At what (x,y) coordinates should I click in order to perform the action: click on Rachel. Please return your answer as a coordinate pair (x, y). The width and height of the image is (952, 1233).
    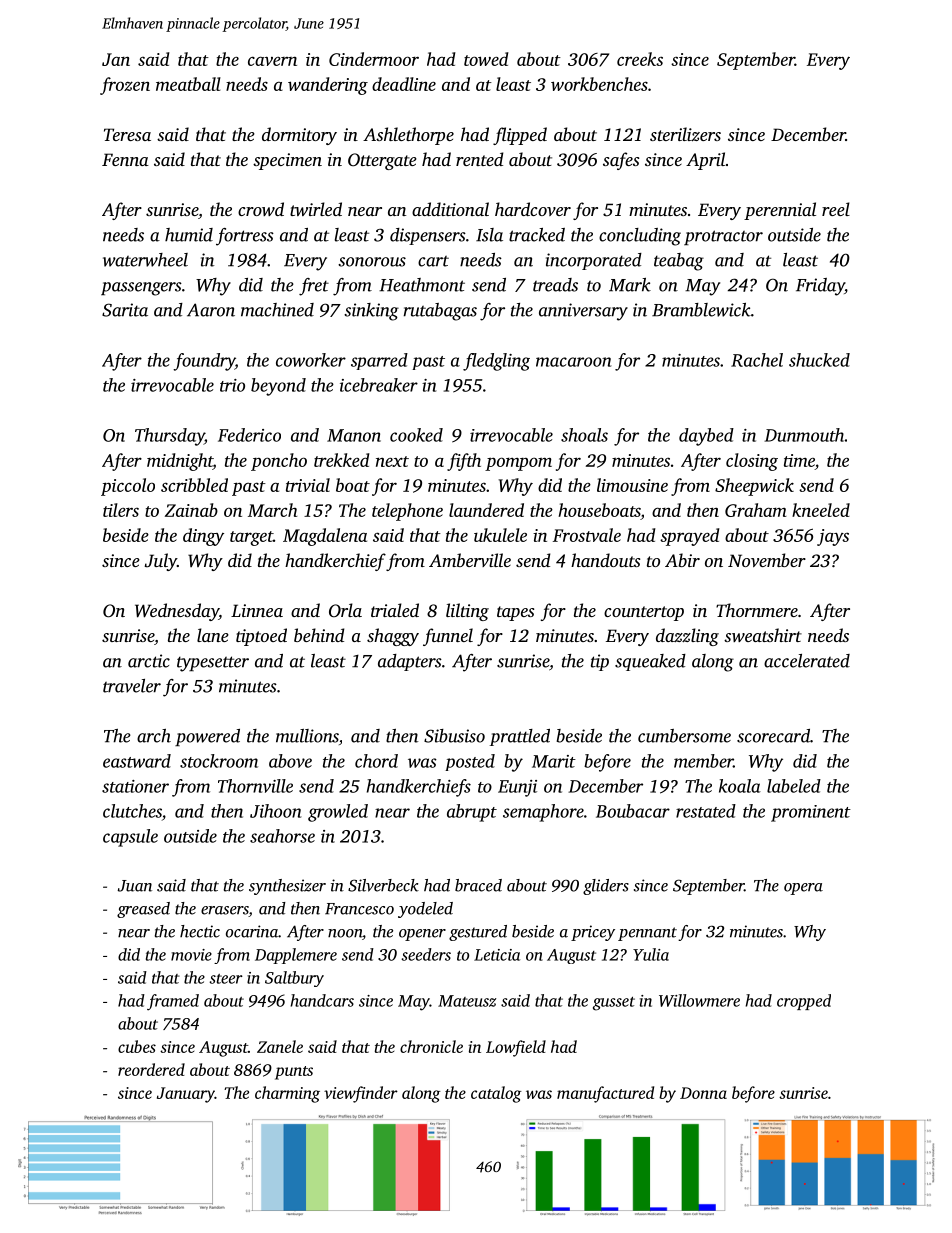
    Looking at the image, I should click on (757, 360).
